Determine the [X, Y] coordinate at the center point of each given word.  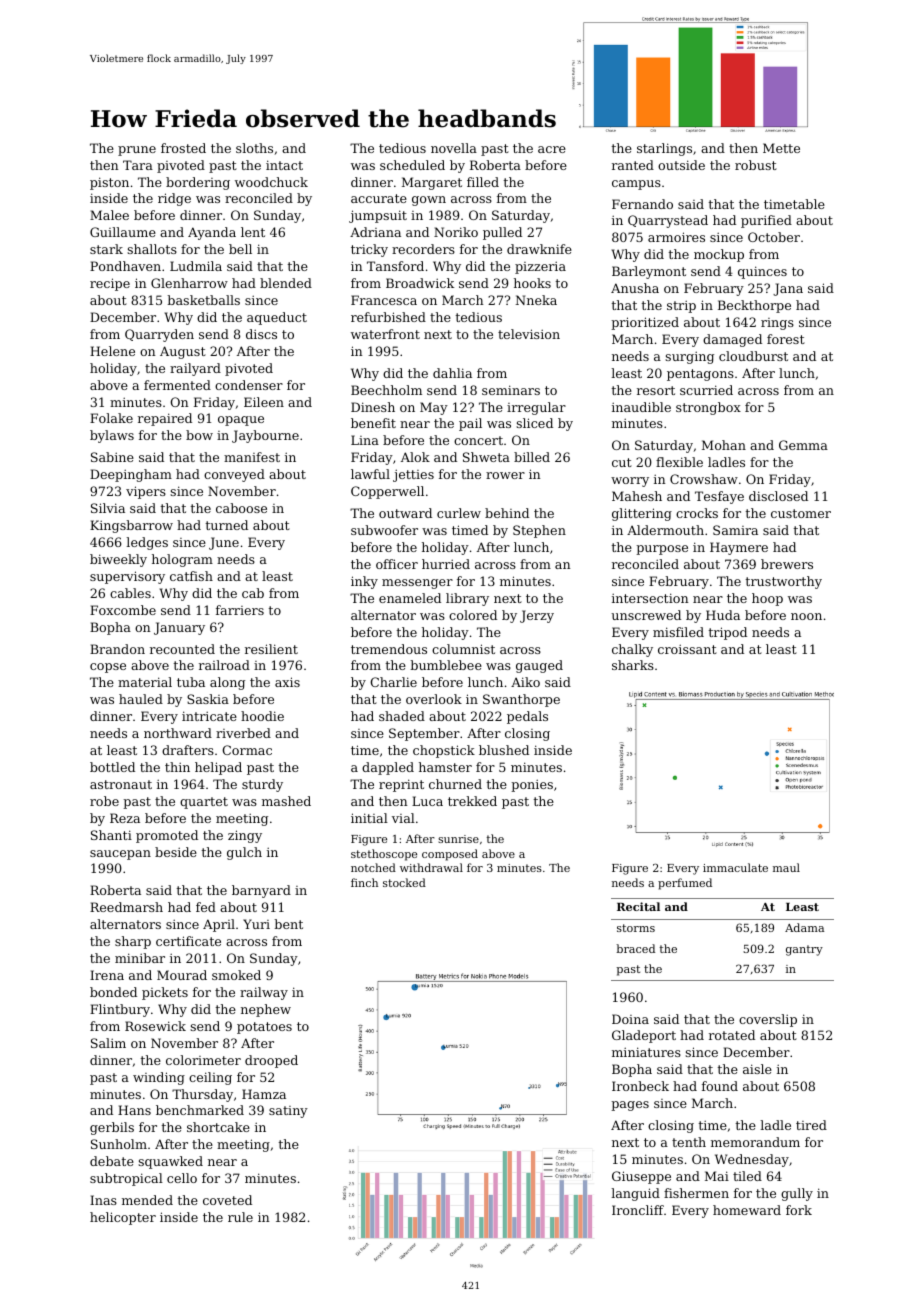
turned [227, 525]
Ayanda [212, 233]
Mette [781, 148]
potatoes [264, 1028]
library [467, 599]
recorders [423, 249]
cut [622, 462]
